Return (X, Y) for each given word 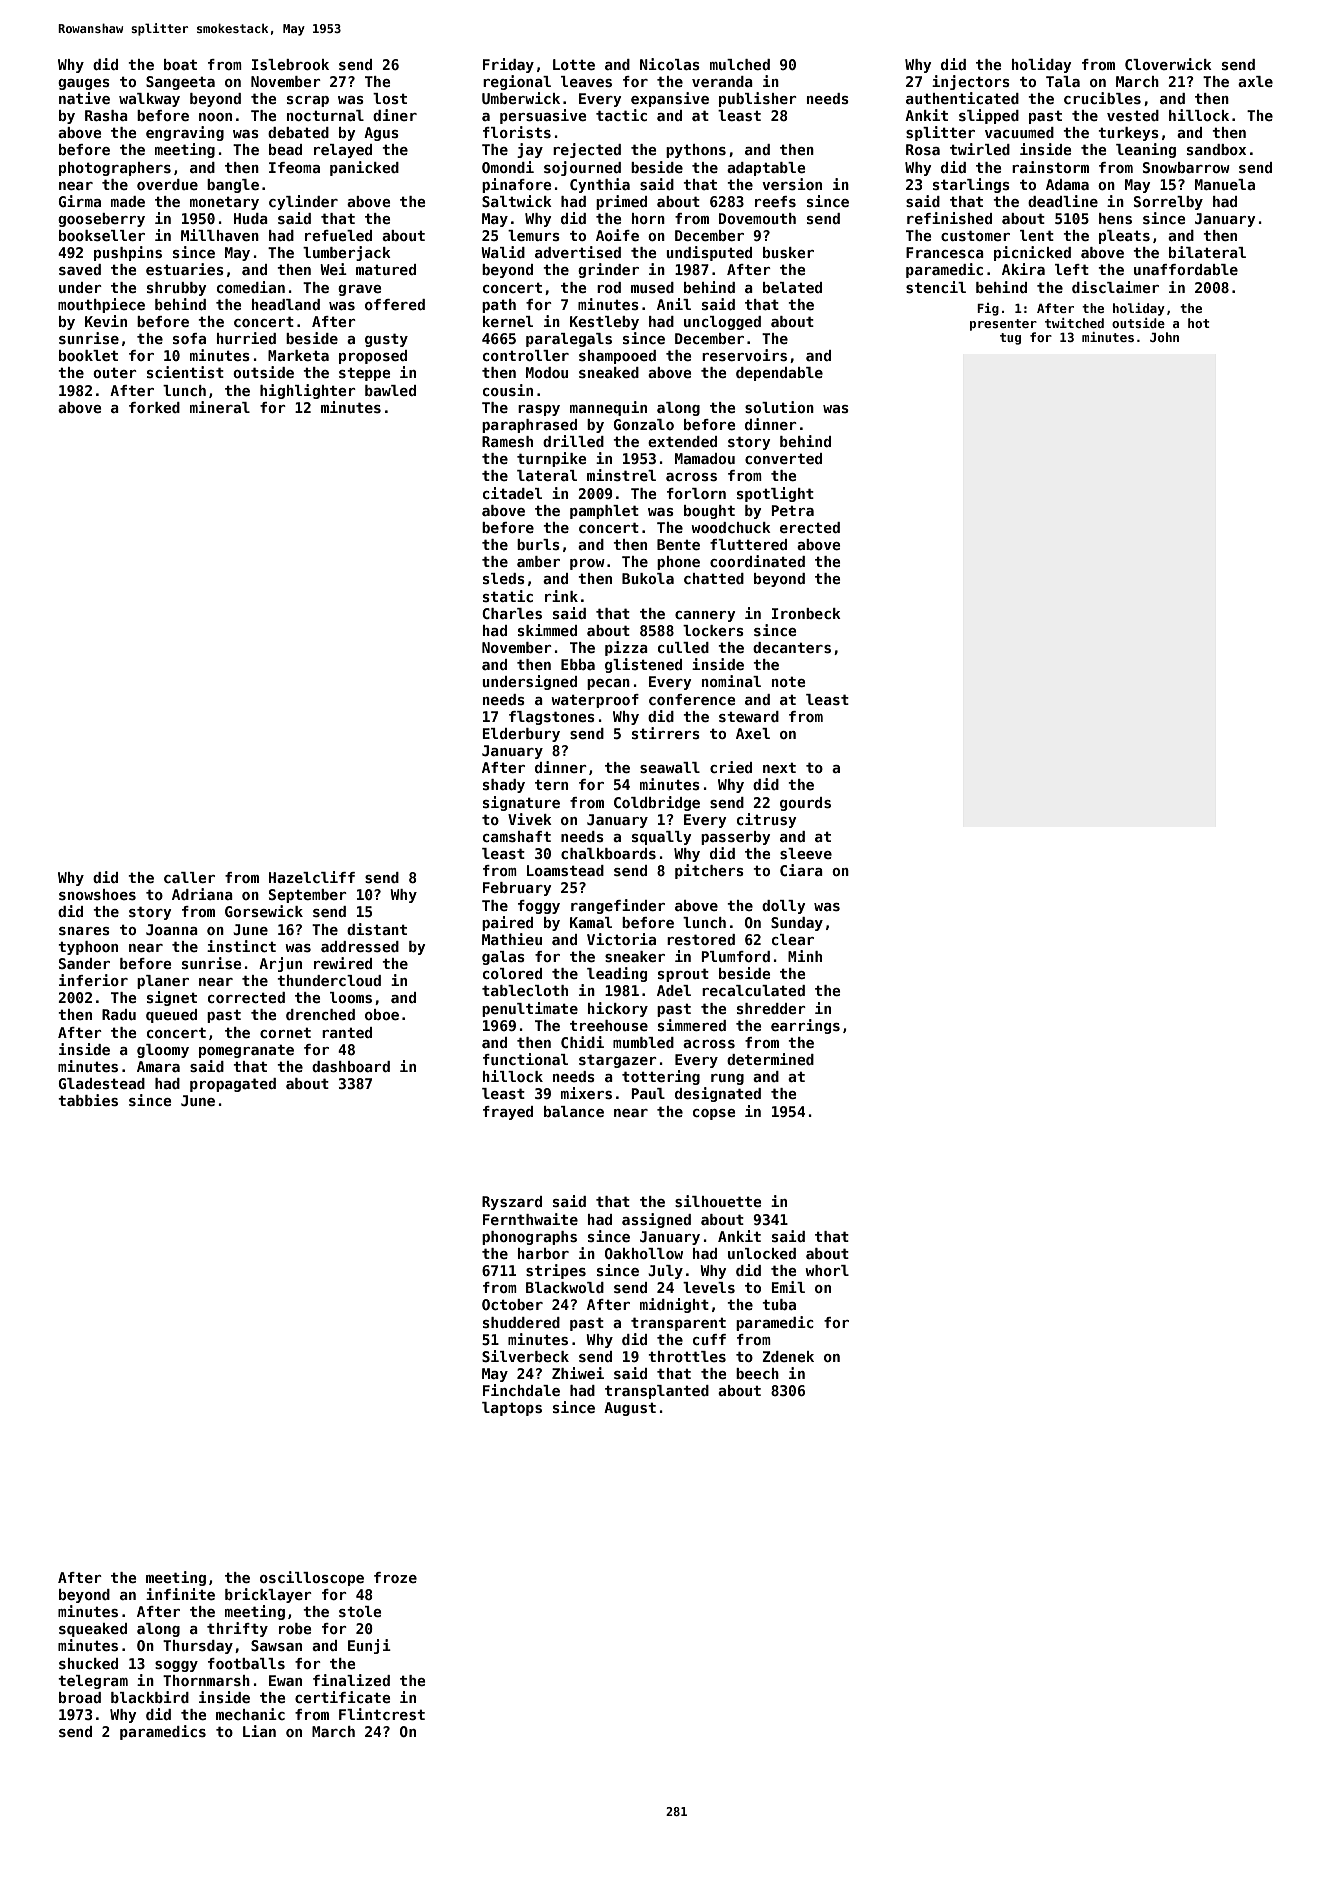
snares (84, 931)
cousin (508, 390)
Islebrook (290, 64)
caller (189, 877)
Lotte (574, 64)
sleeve (806, 853)
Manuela (1225, 184)
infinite (180, 1594)
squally (661, 838)
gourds (805, 804)
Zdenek (788, 1356)
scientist (185, 372)
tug (1010, 339)
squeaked (93, 1630)
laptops (512, 1409)
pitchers (709, 871)
